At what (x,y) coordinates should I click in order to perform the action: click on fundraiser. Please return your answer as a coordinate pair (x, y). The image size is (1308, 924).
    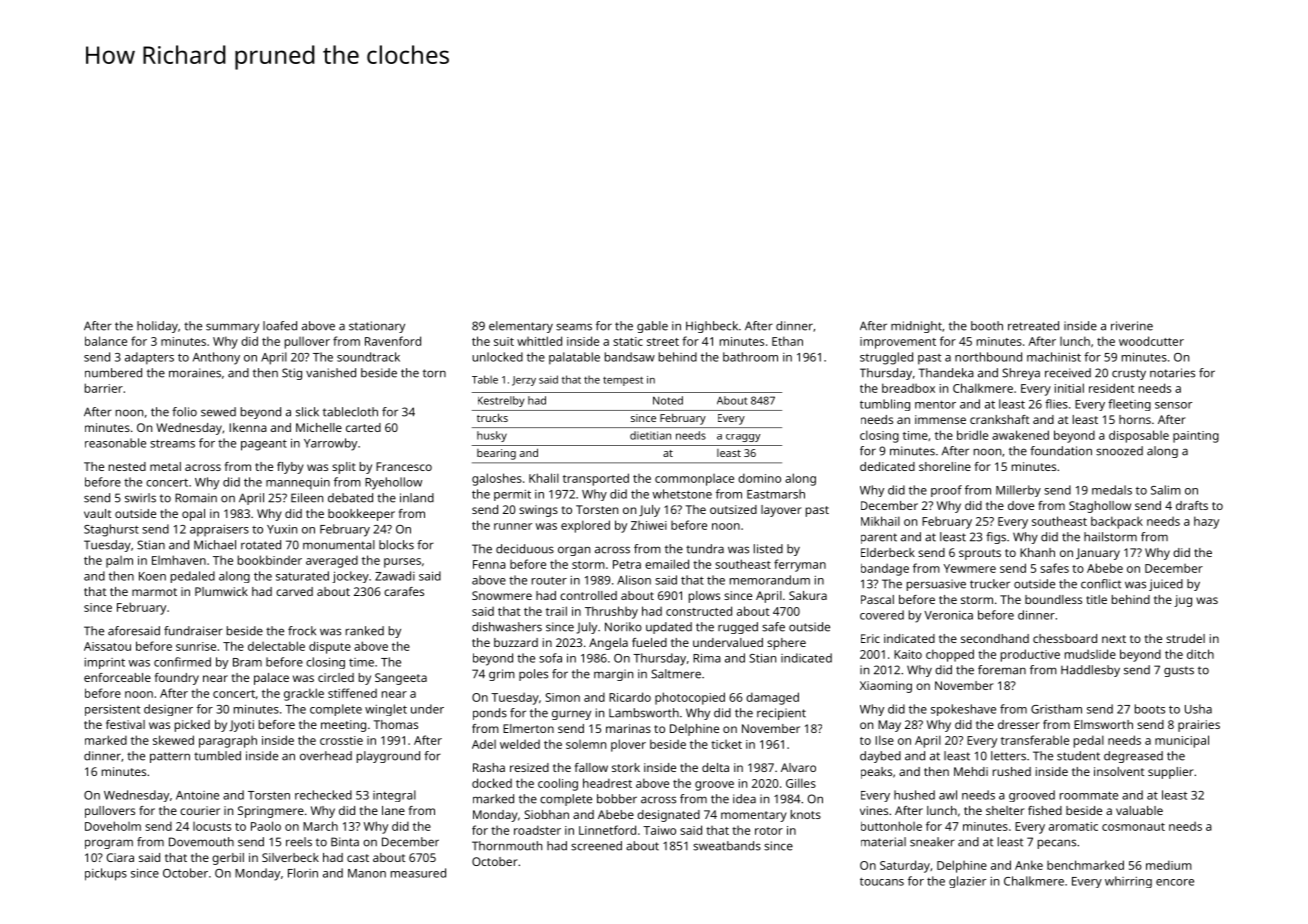
    Looking at the image, I should click on (193, 631).
